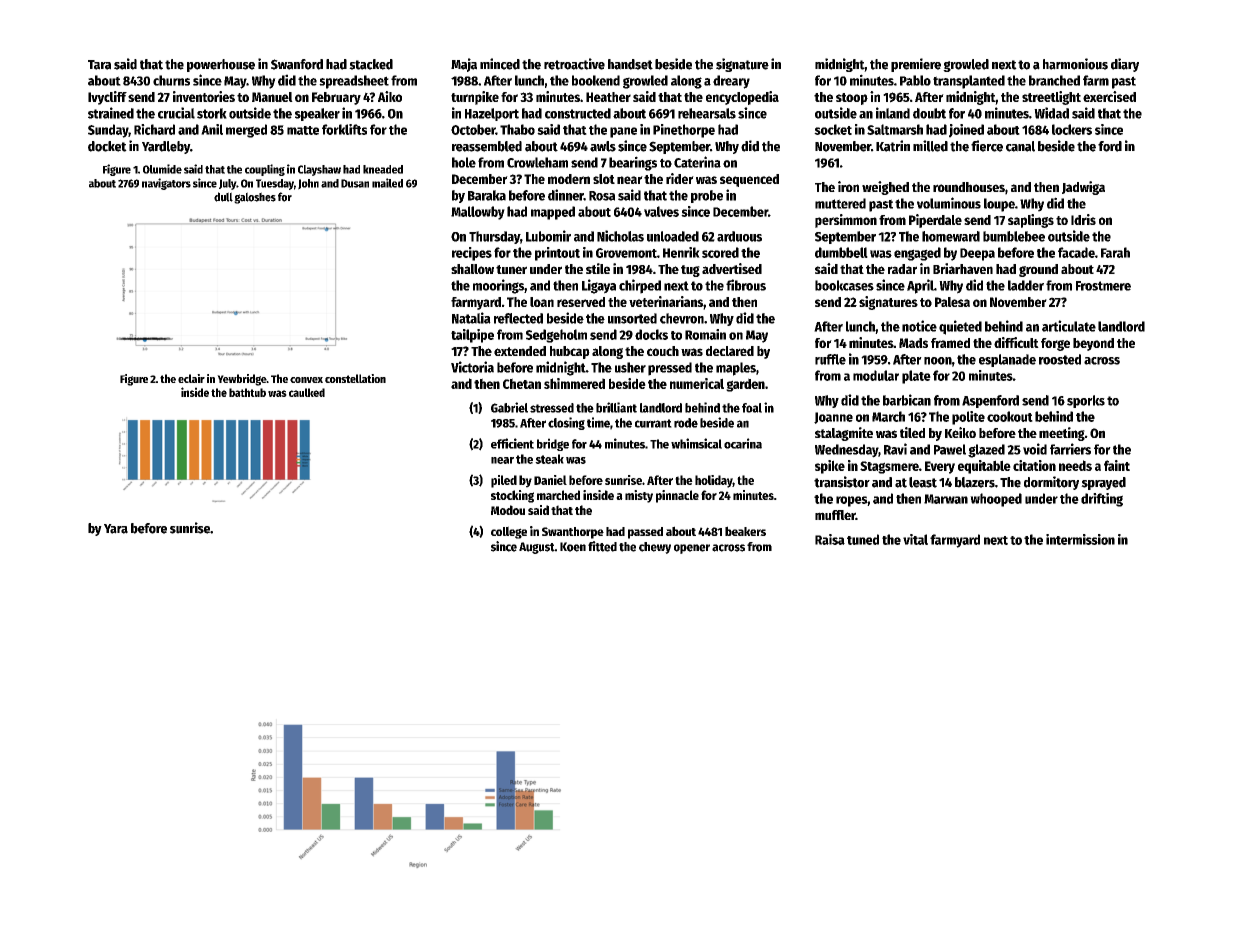 The height and width of the screenshot is (952, 1233). I want to click on Modou, so click(508, 510).
